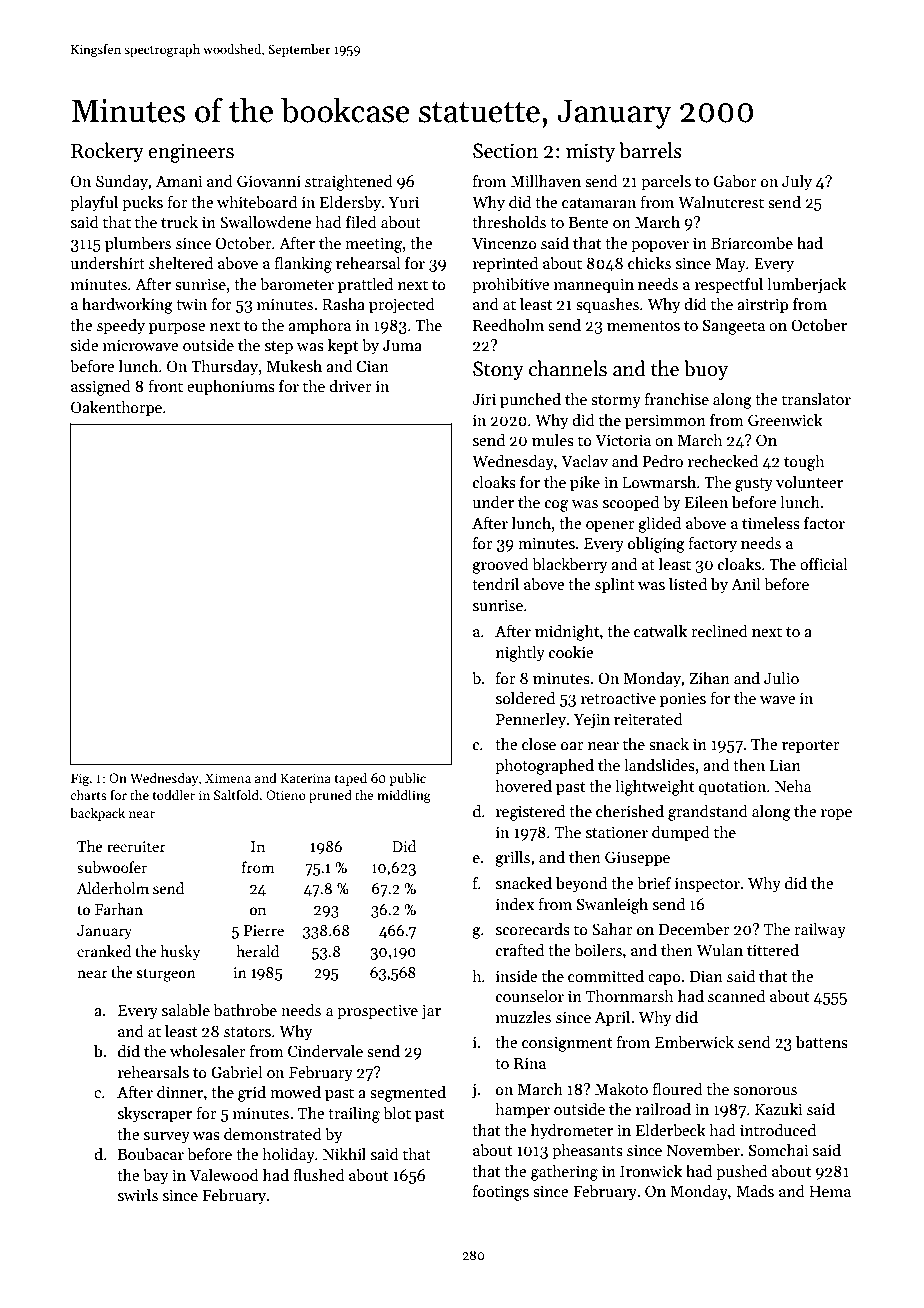 The image size is (924, 1308). I want to click on engineers, so click(191, 153).
